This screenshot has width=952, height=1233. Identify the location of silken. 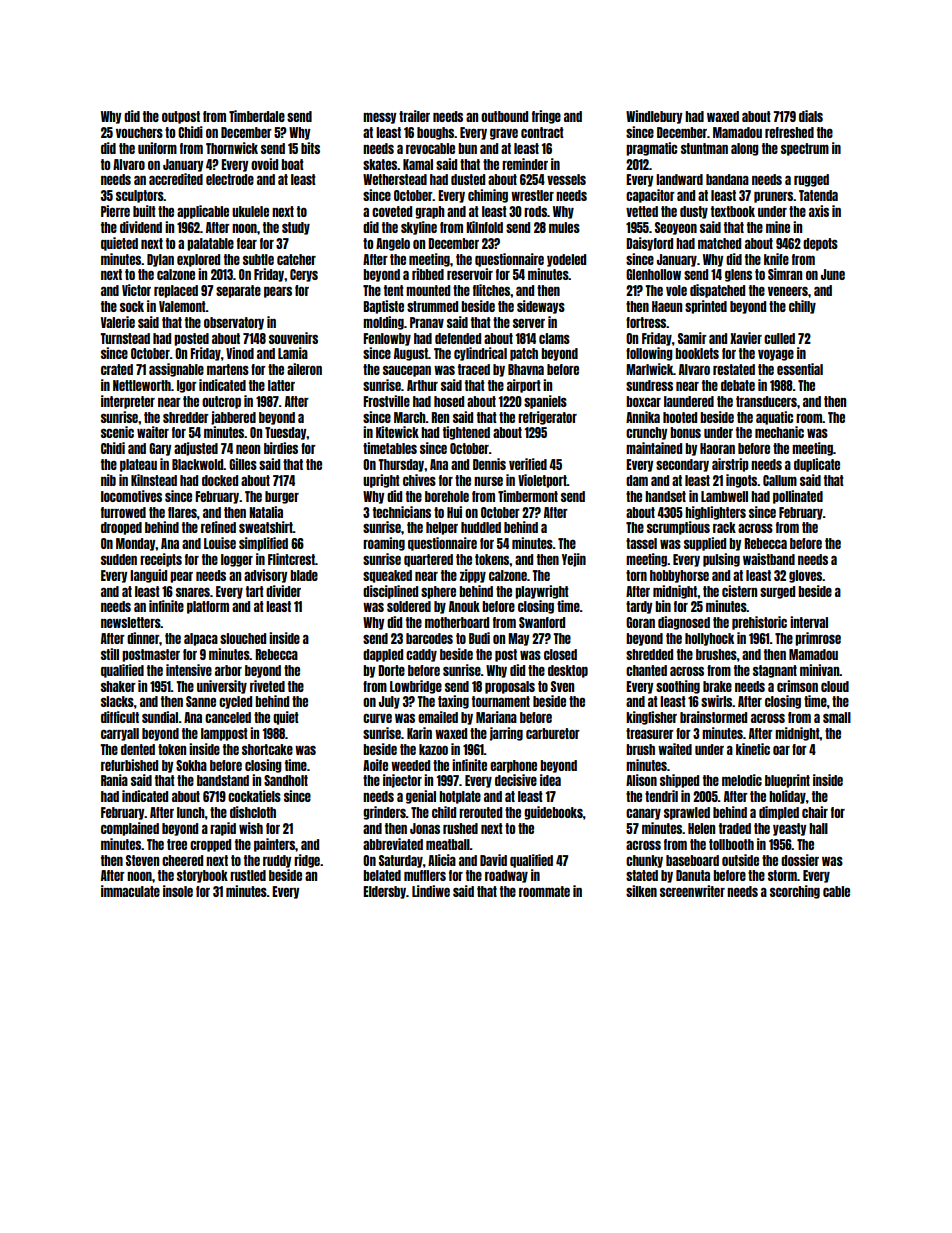
(641, 891).
